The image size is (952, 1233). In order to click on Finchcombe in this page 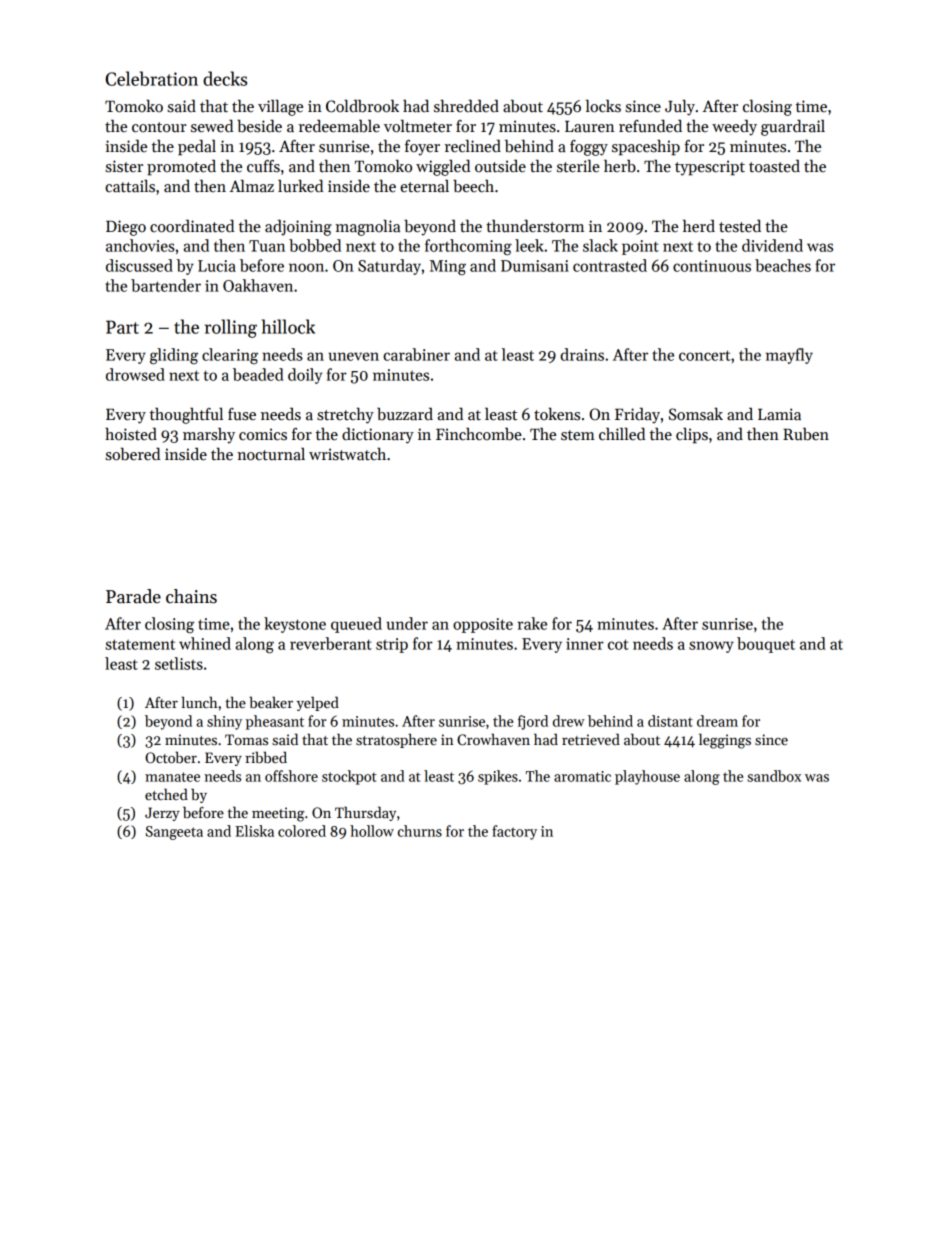, I will do `click(479, 434)`.
